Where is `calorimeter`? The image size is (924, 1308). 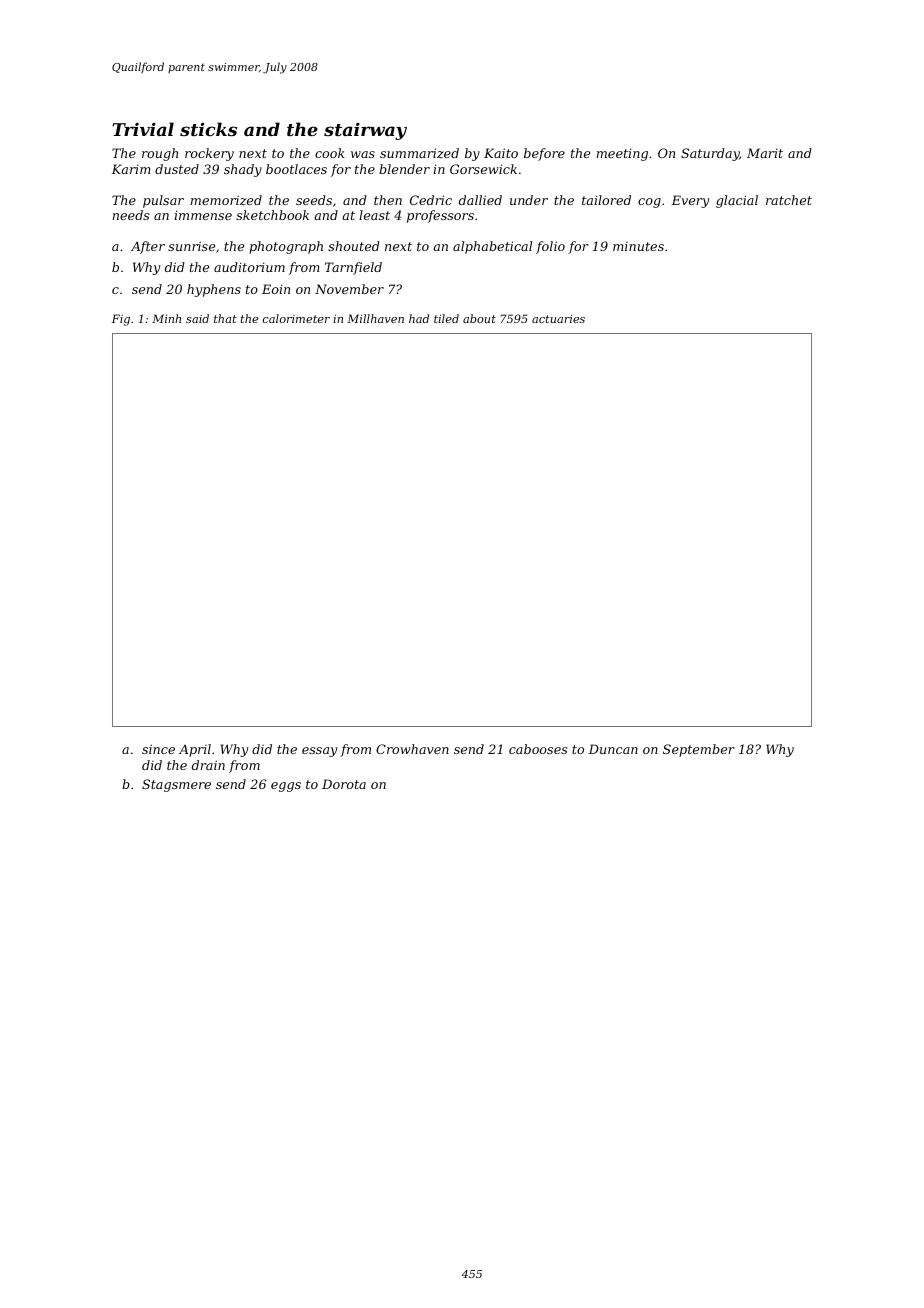 calorimeter is located at coordinates (296, 318).
